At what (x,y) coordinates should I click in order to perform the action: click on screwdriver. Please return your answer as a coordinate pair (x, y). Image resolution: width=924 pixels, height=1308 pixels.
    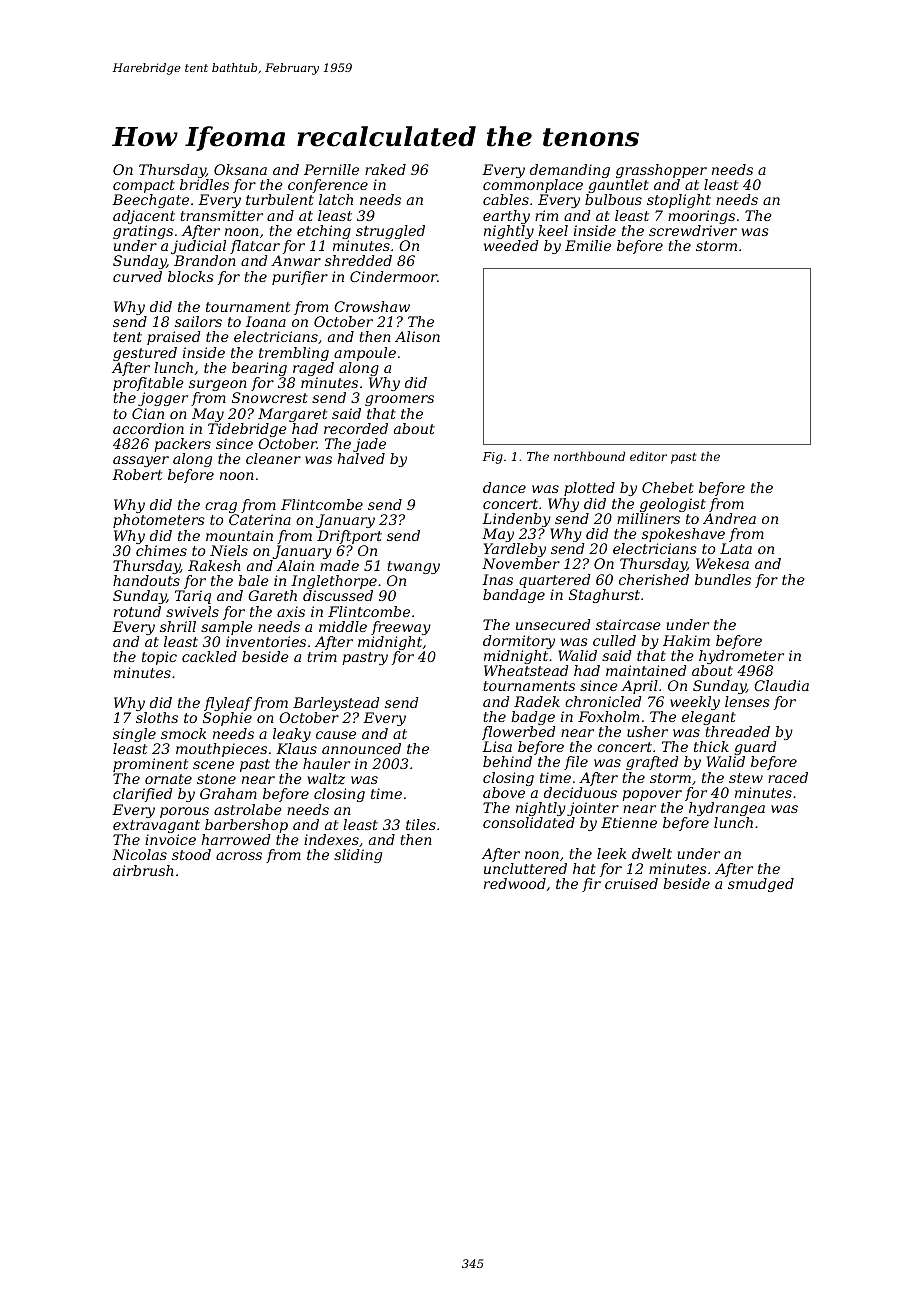
    Looking at the image, I should click on (693, 230).
